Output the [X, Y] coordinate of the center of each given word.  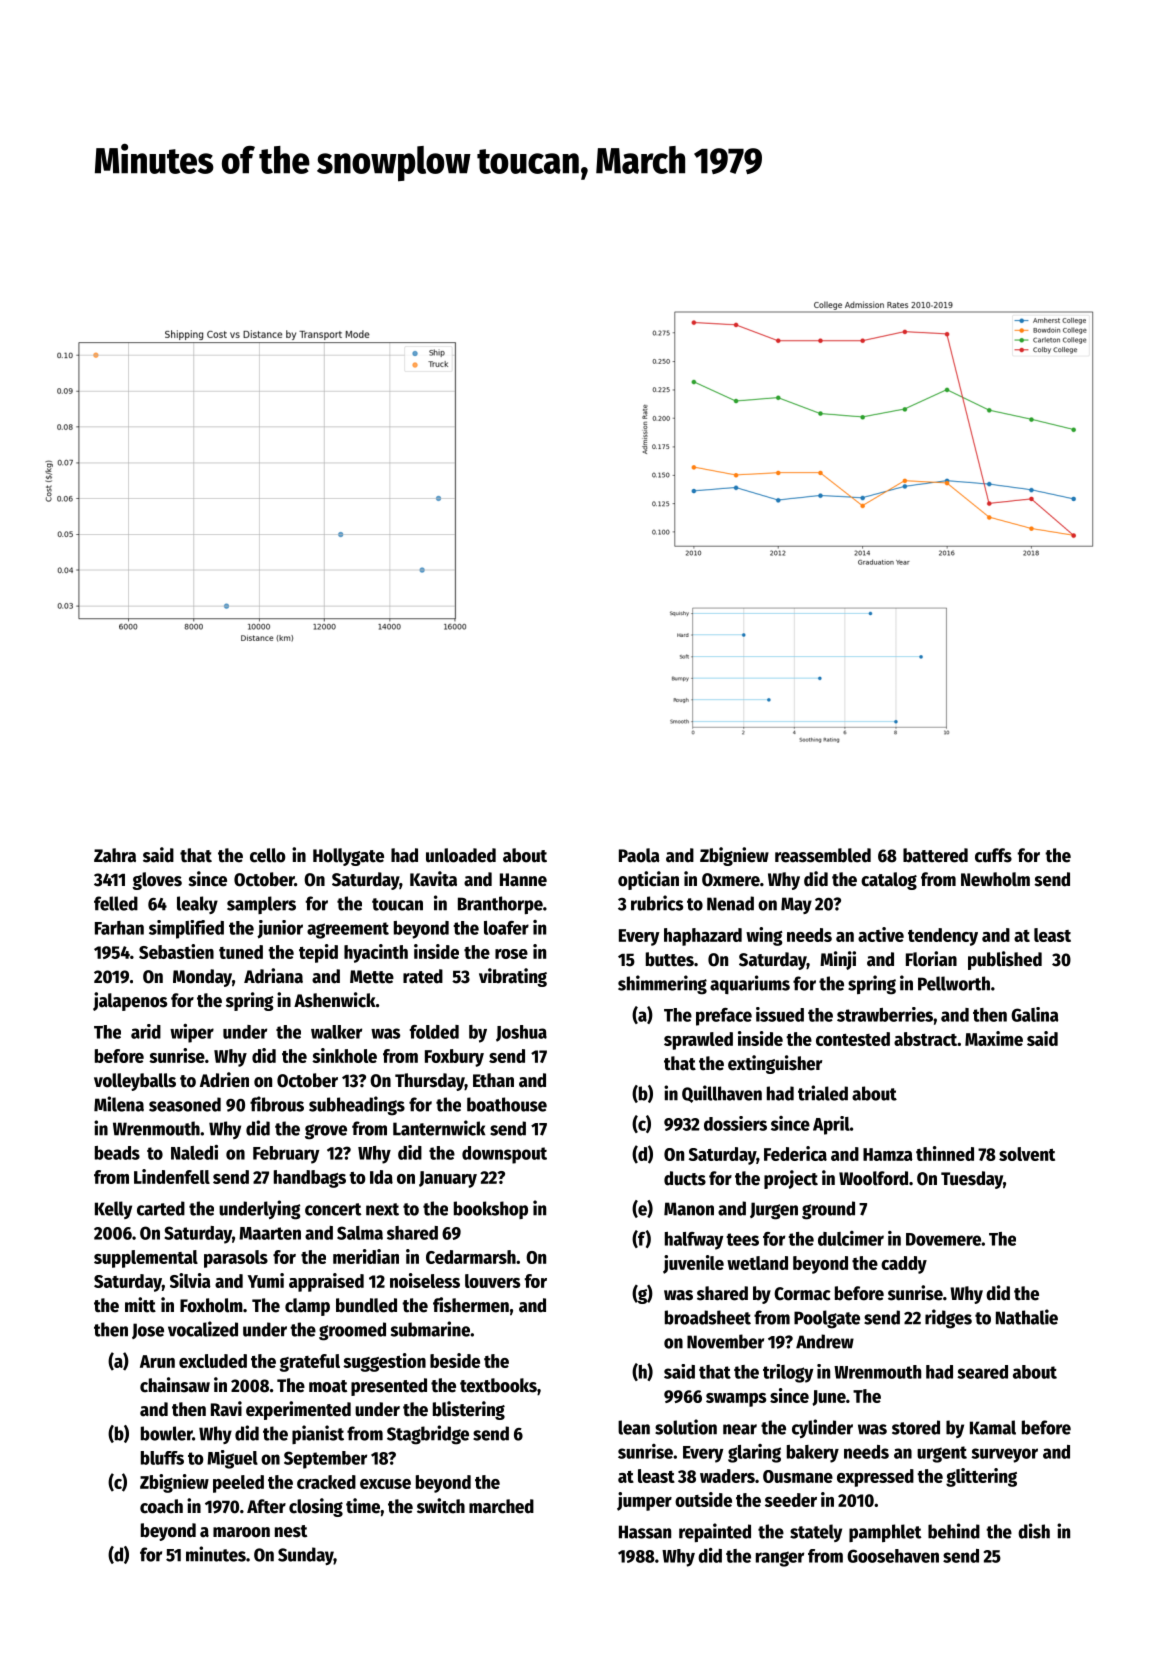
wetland [757, 1263]
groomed [352, 1331]
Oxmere [731, 880]
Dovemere [943, 1239]
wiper [192, 1033]
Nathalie [1027, 1317]
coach [161, 1506]
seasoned [185, 1104]
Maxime [994, 1038]
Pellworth [954, 983]
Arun [157, 1361]
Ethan [493, 1080]
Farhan [119, 928]
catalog [889, 881]
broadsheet [708, 1317]
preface [724, 1017]
